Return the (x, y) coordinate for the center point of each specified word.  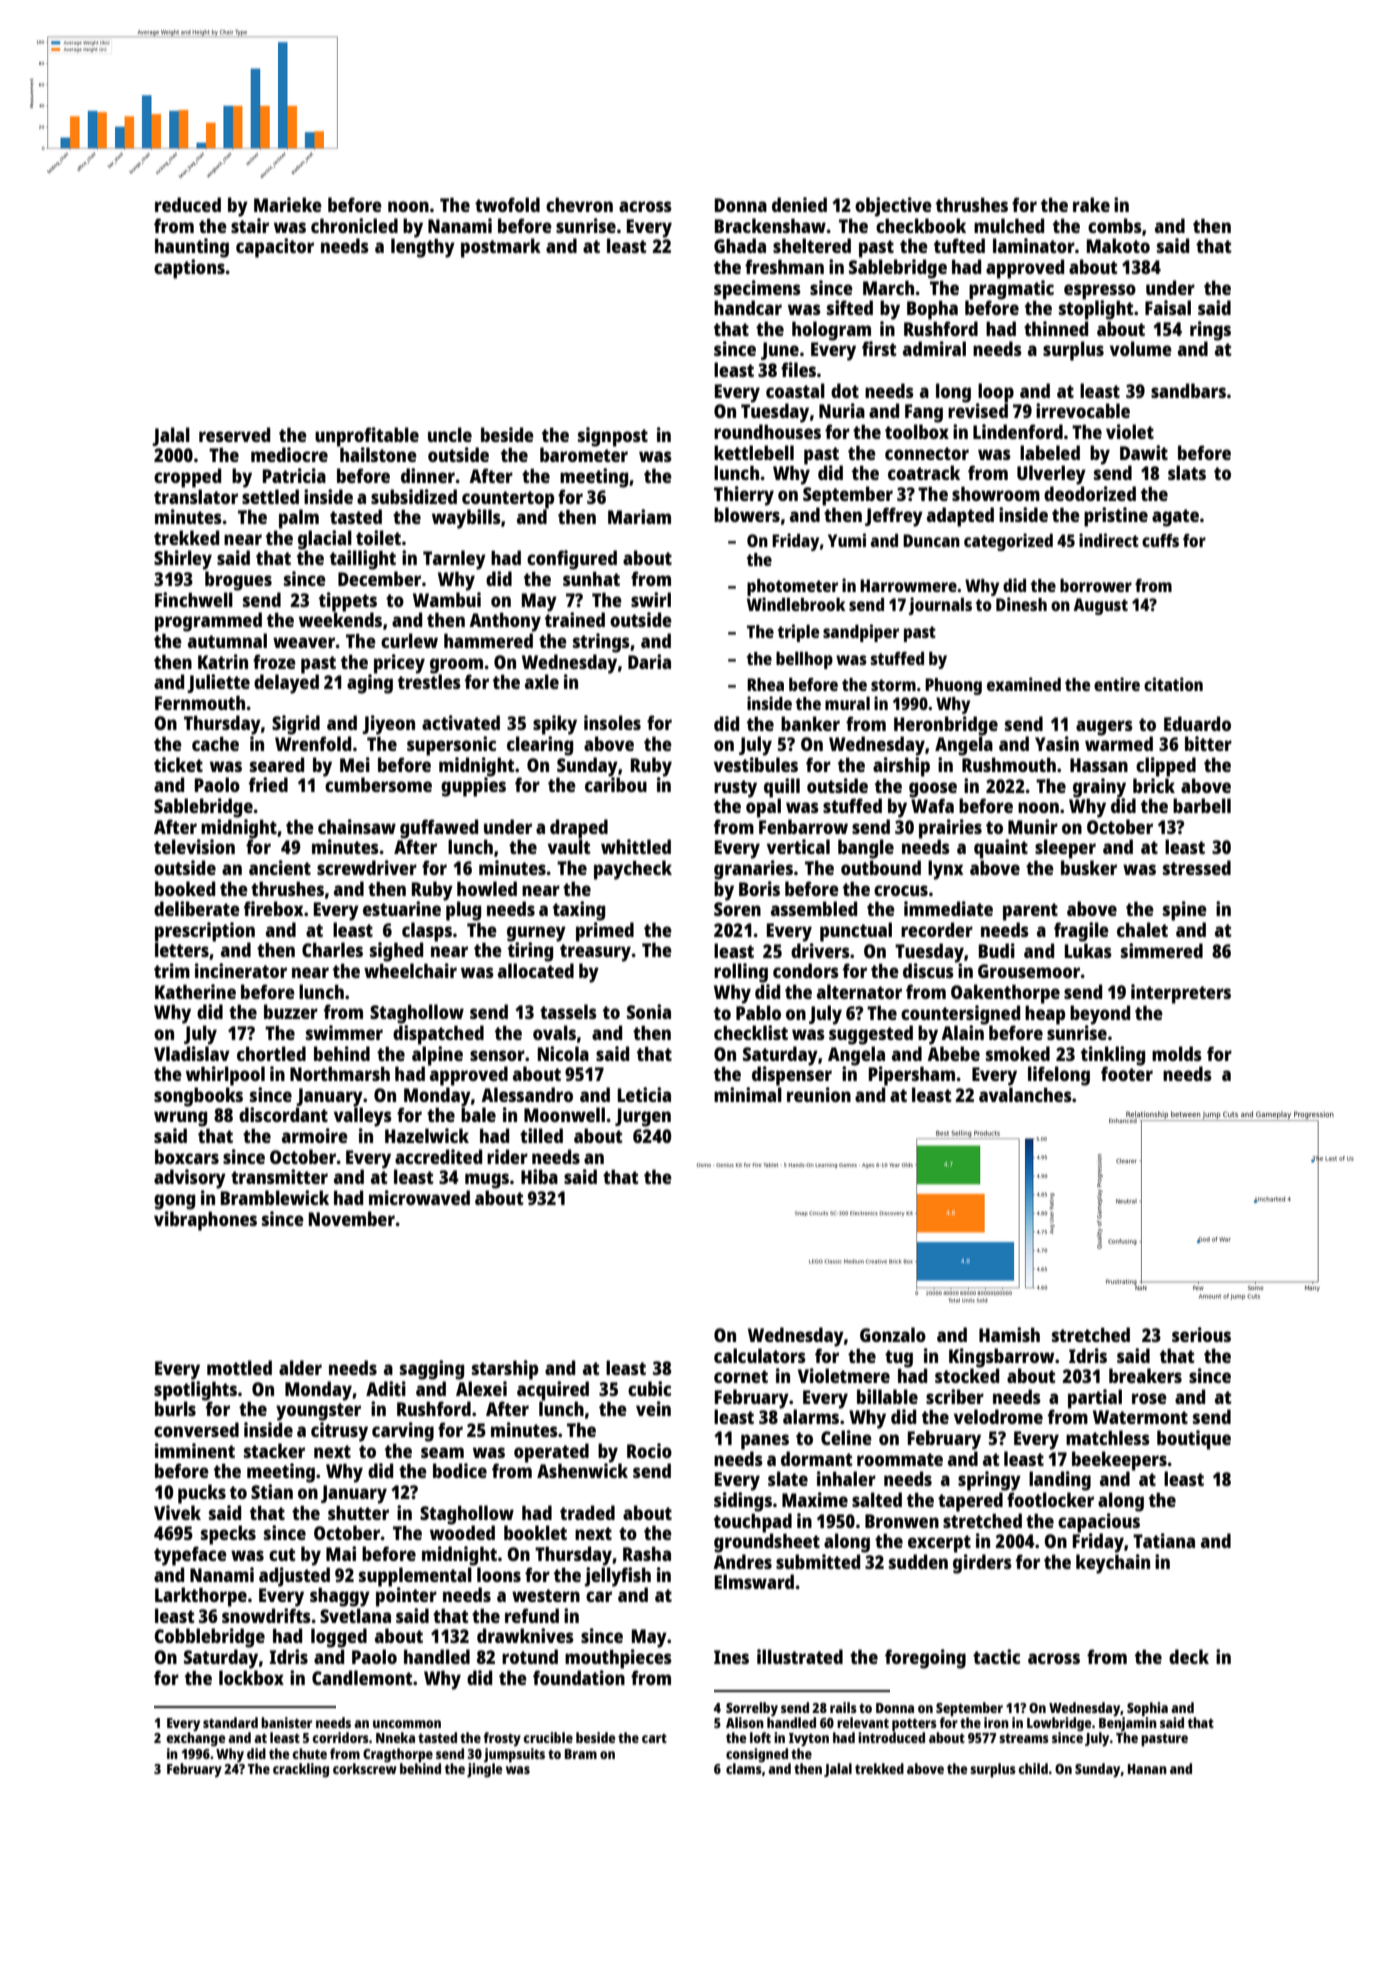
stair (250, 225)
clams (744, 1768)
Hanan (1147, 1769)
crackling (301, 1770)
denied (799, 204)
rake (1091, 204)
